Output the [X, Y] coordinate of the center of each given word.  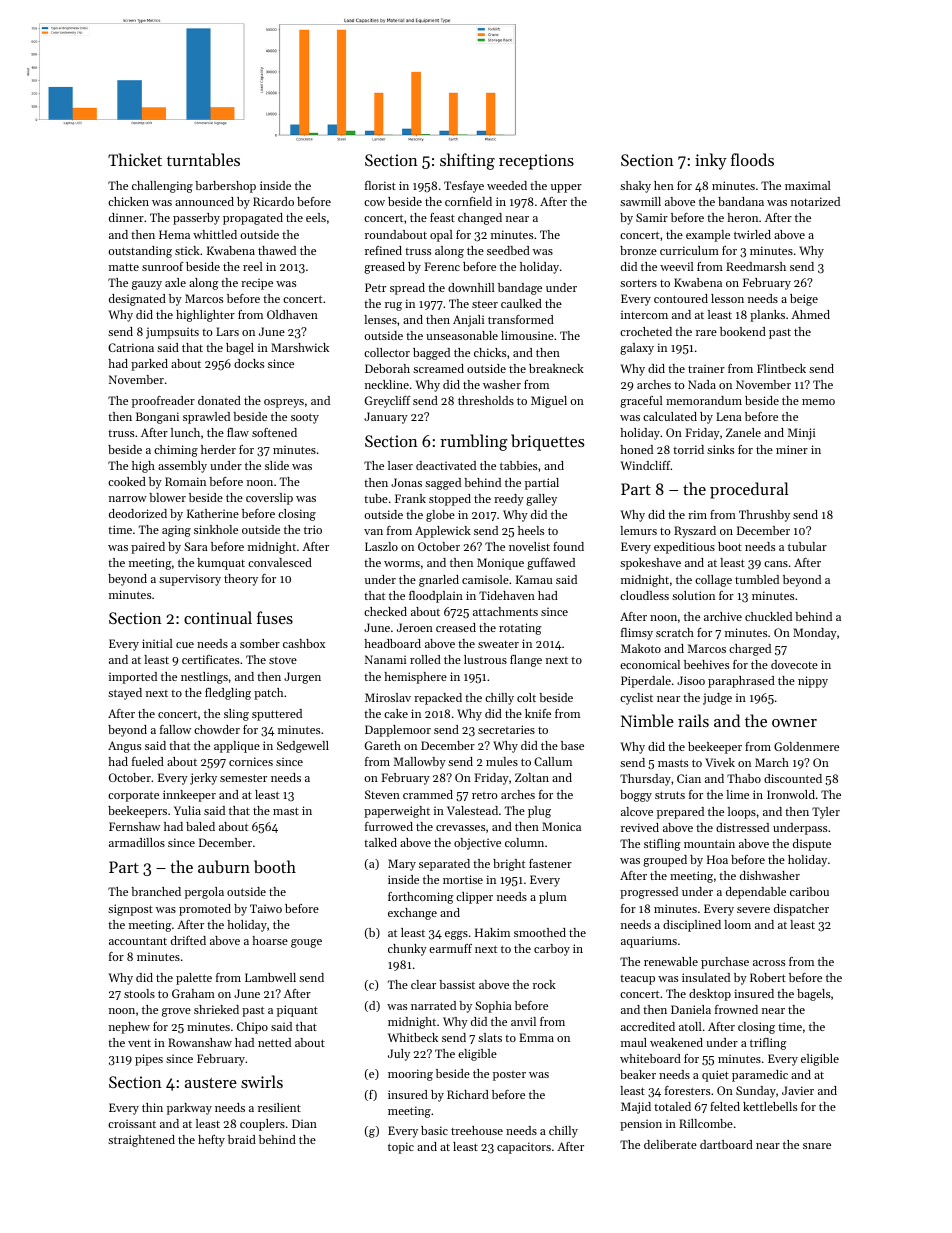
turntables [203, 159]
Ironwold [791, 794]
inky [711, 161]
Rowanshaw [200, 1042]
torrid [688, 449]
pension [641, 1125]
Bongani [157, 418]
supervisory [190, 580]
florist [380, 185]
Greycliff [388, 402]
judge [717, 699]
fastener [550, 863]
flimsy [637, 634]
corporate [133, 796]
